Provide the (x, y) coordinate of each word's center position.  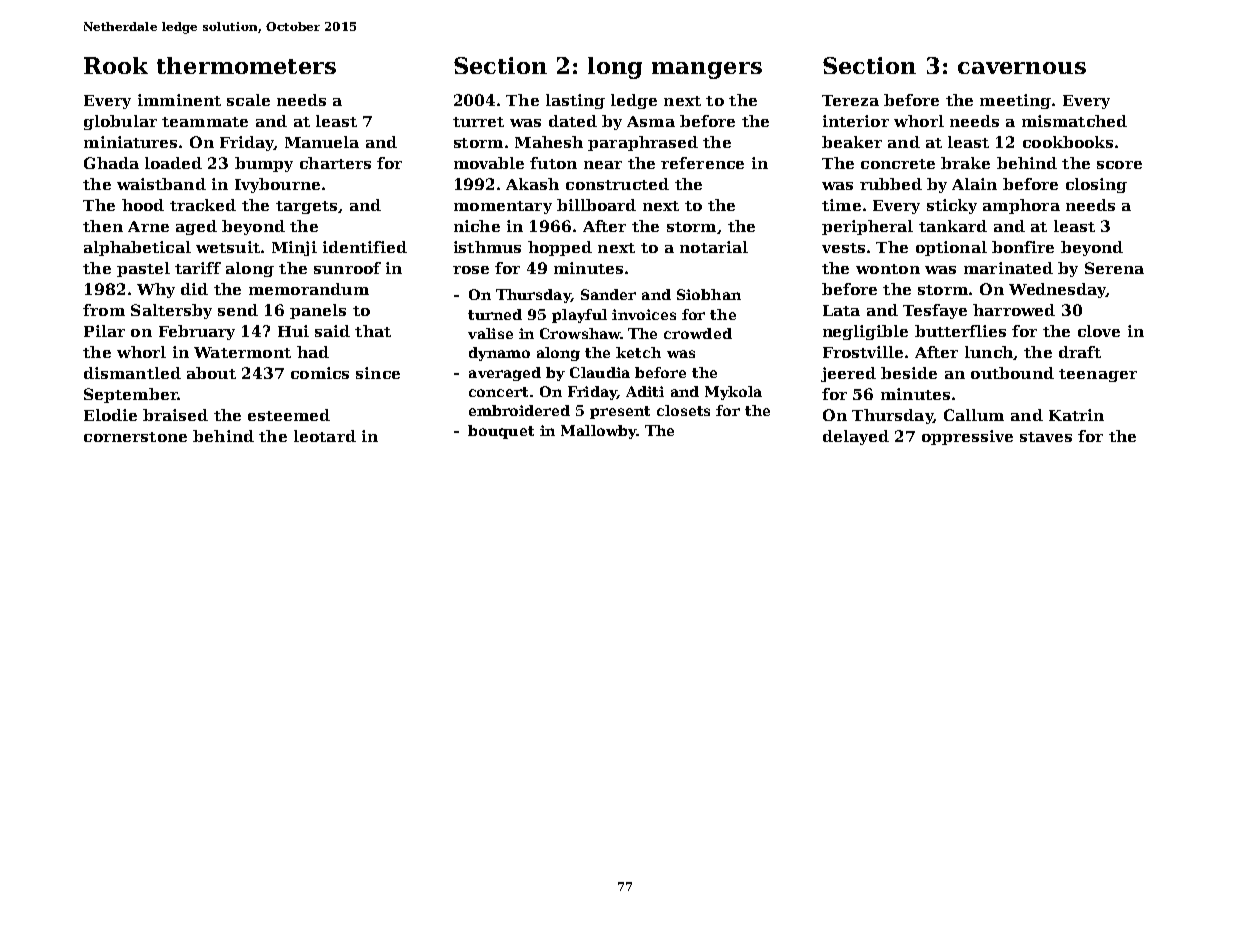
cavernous (1022, 68)
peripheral (867, 227)
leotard (325, 436)
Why (156, 290)
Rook (116, 65)
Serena (1114, 268)
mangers (707, 70)
